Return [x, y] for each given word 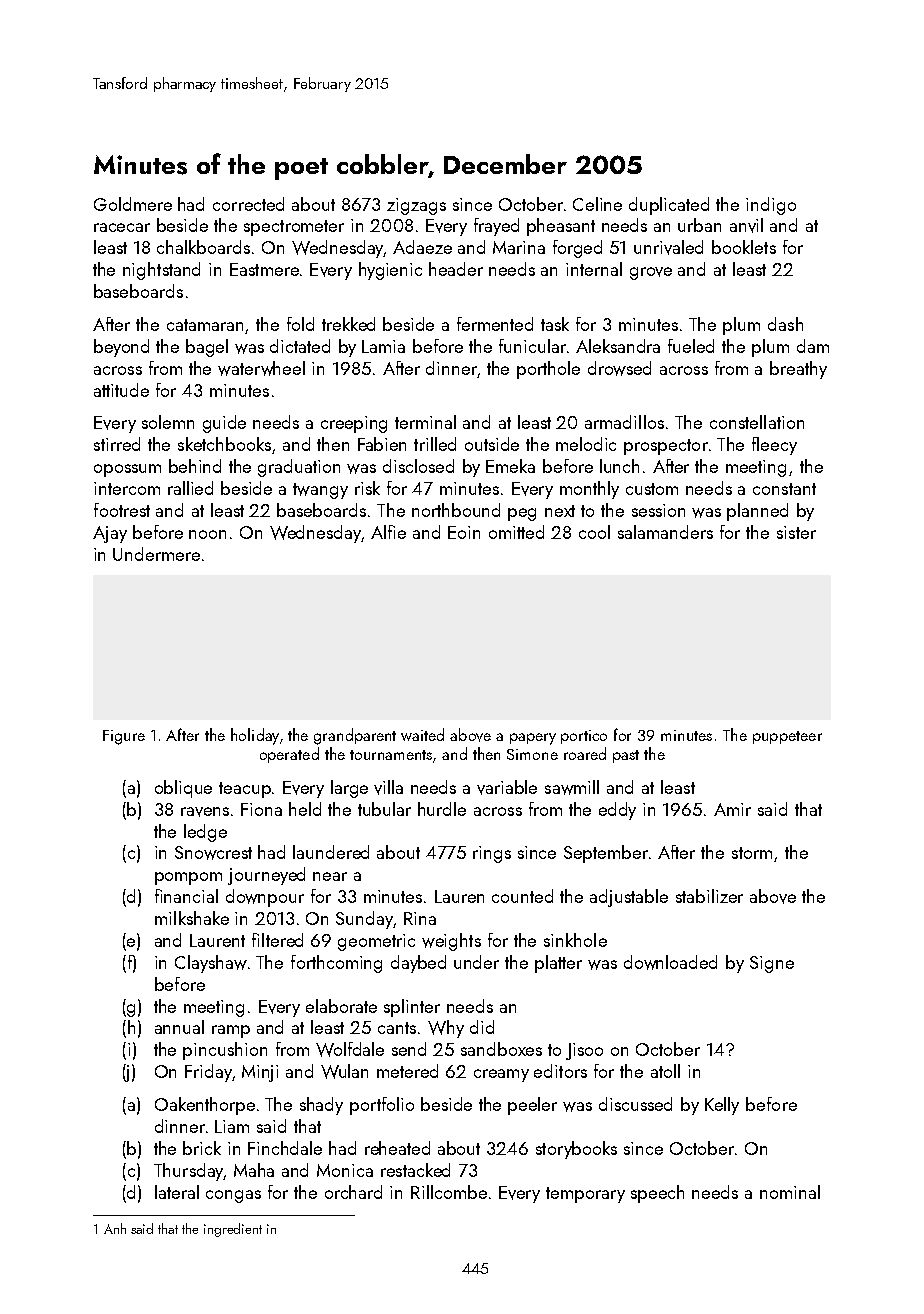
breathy [798, 370]
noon [207, 534]
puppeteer [787, 737]
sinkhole [575, 940]
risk [367, 488]
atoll [665, 1071]
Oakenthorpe [205, 1106]
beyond [121, 348]
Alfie [388, 532]
